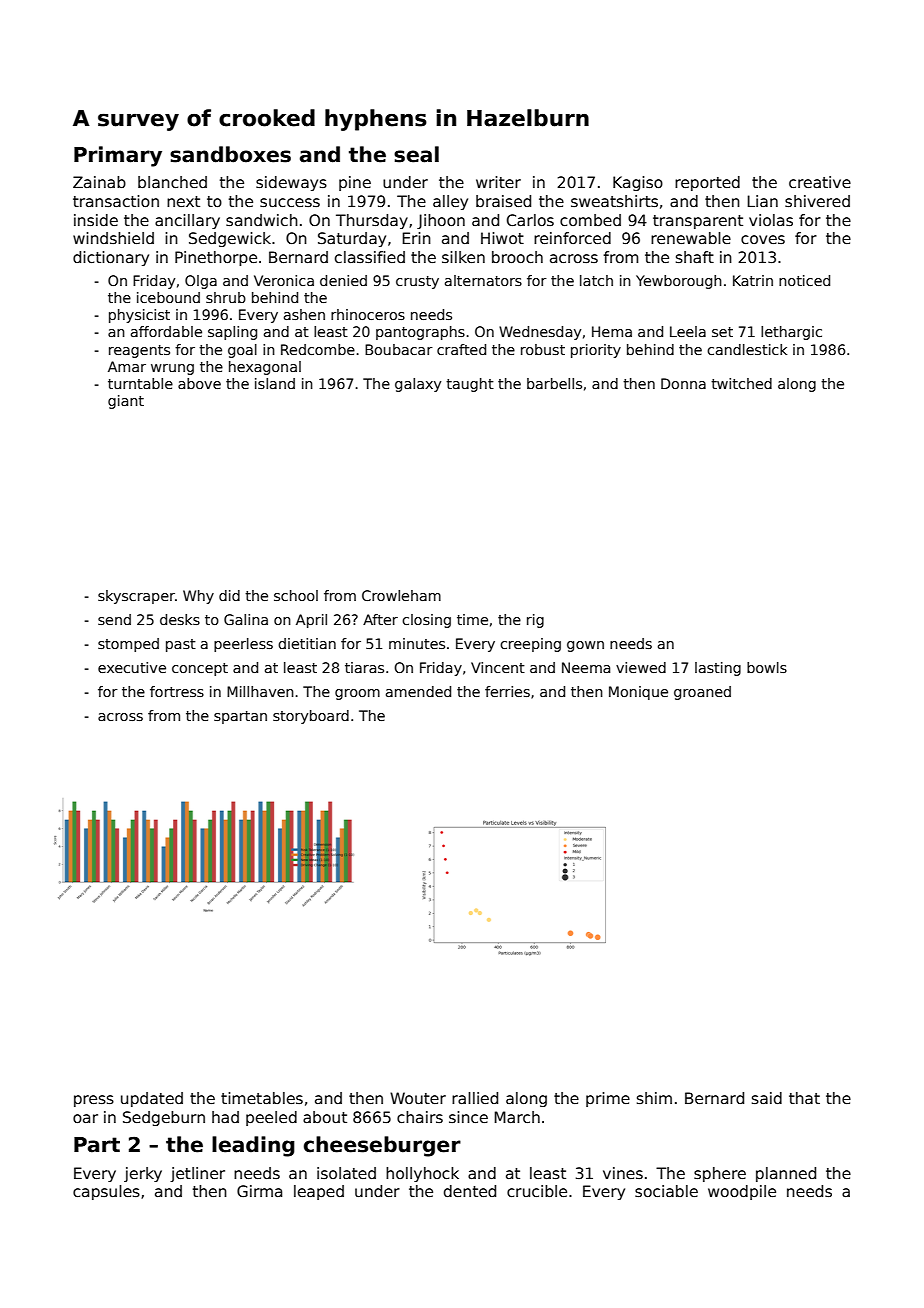  Describe the element at coordinates (197, 1174) in the page. I see `jetliner` at that location.
